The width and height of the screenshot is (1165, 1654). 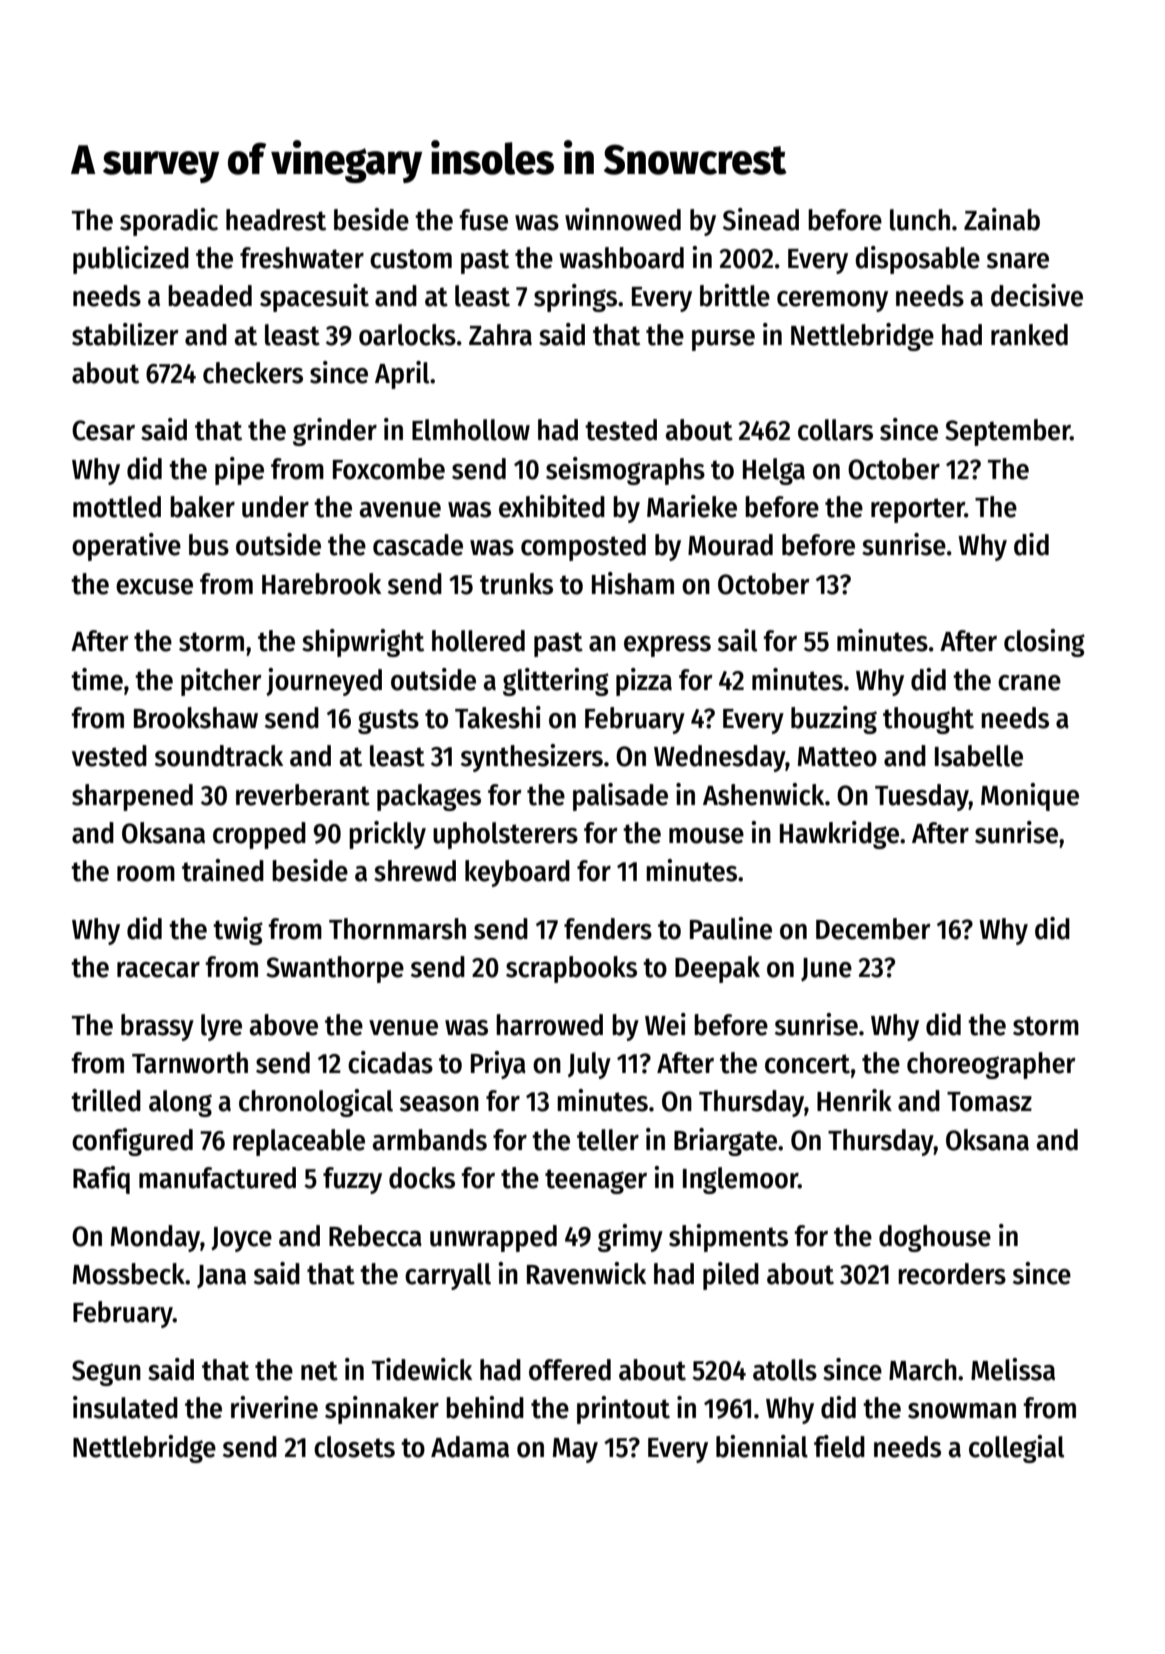 I want to click on Priya, so click(x=498, y=1065).
